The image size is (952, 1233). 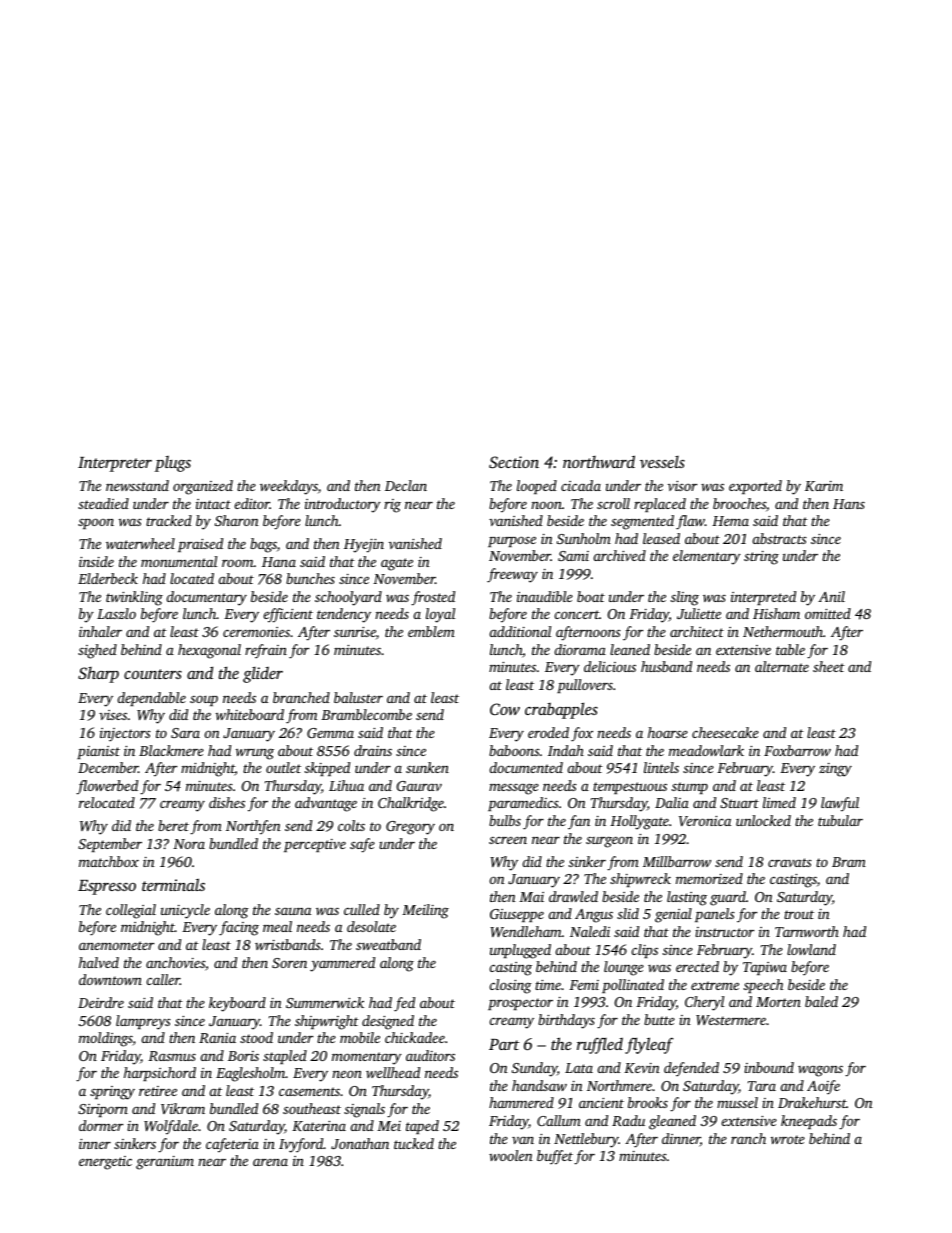 I want to click on additional, so click(x=520, y=631).
